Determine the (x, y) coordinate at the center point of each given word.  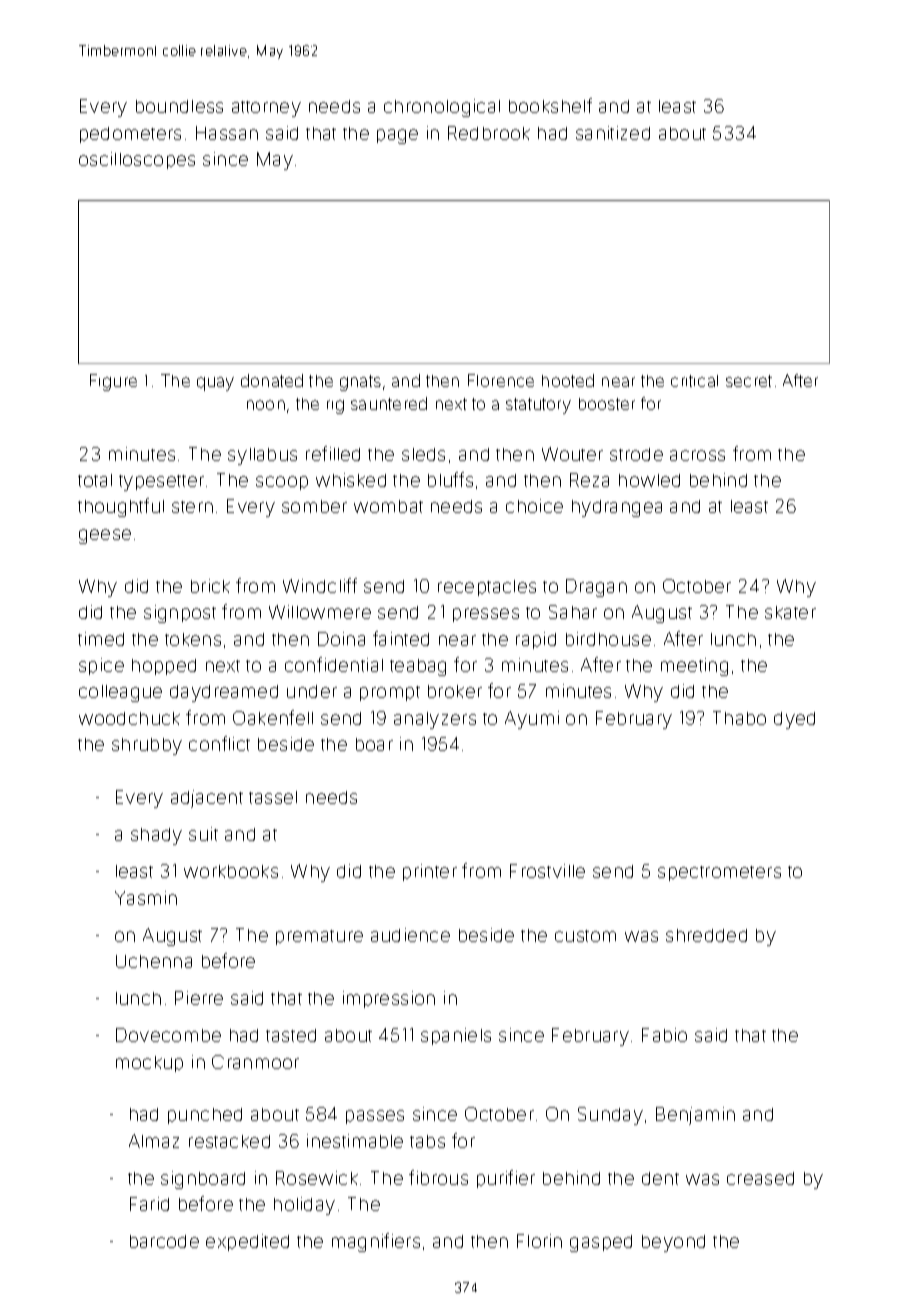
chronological (442, 108)
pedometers (130, 135)
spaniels (456, 1036)
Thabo (739, 718)
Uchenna (154, 961)
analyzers (435, 720)
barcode (164, 1241)
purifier (506, 1179)
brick (210, 586)
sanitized (613, 133)
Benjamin (695, 1116)
